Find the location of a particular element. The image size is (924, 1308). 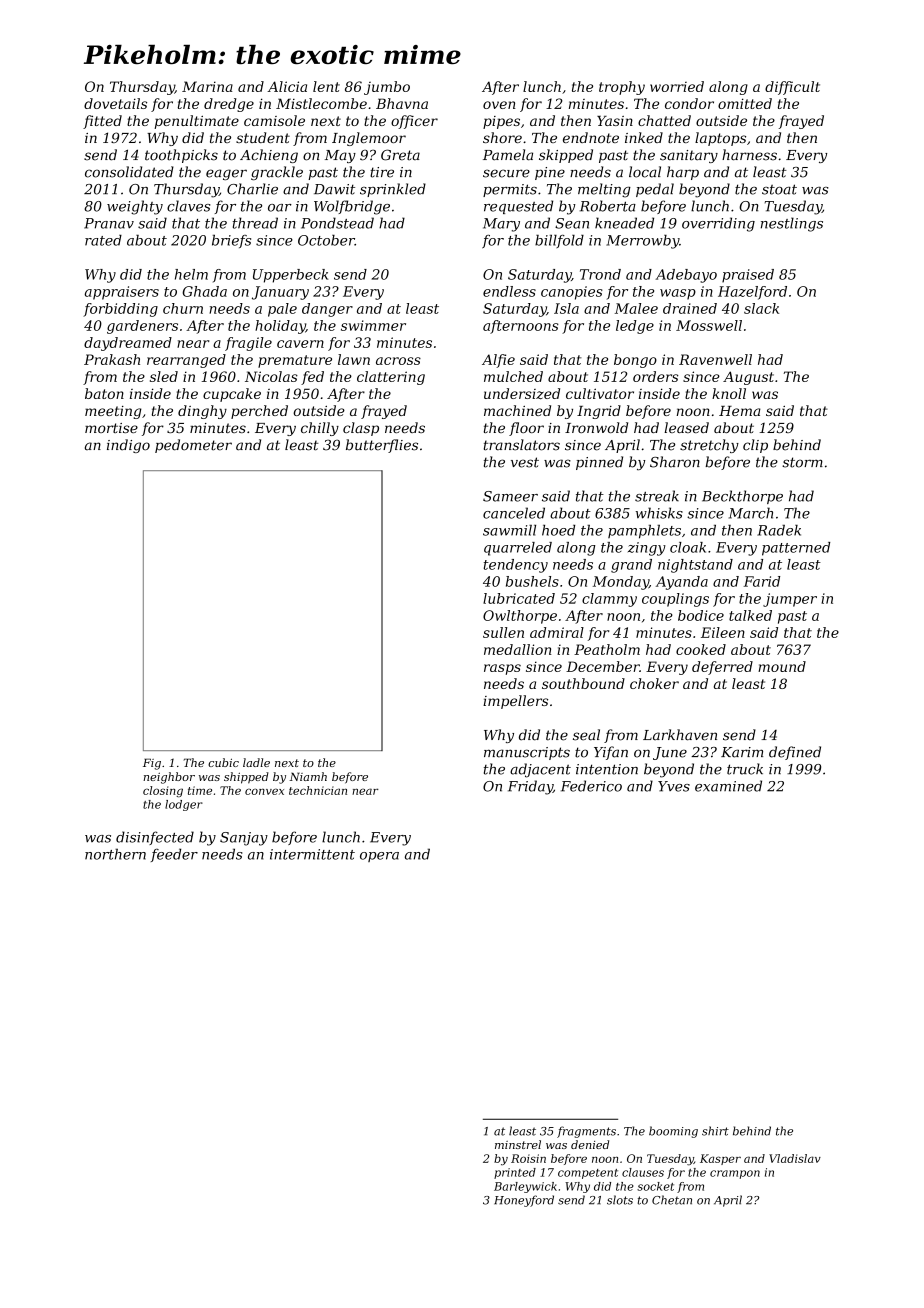

manuscripts is located at coordinates (527, 753).
